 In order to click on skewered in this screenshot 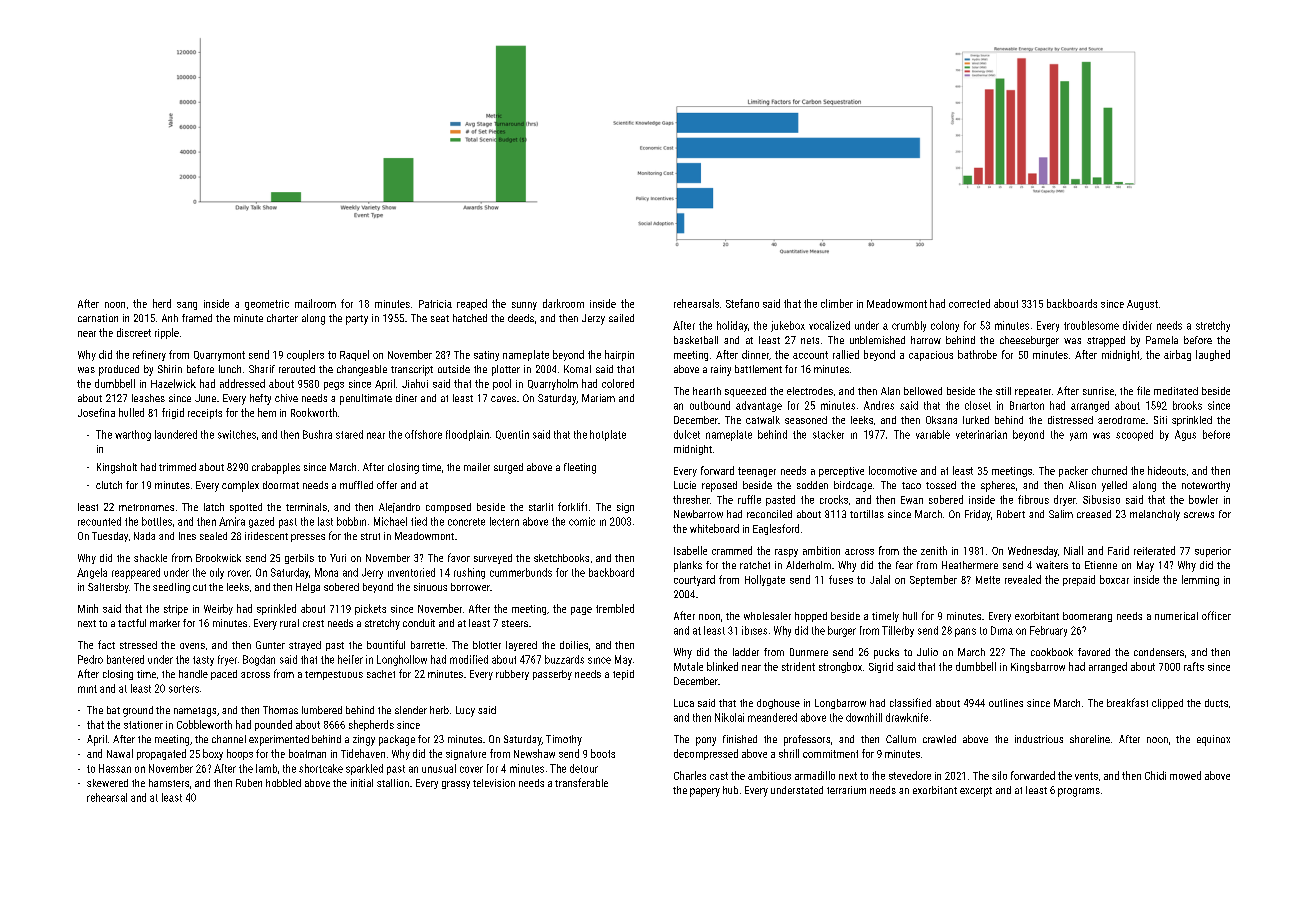, I will do `click(107, 783)`.
